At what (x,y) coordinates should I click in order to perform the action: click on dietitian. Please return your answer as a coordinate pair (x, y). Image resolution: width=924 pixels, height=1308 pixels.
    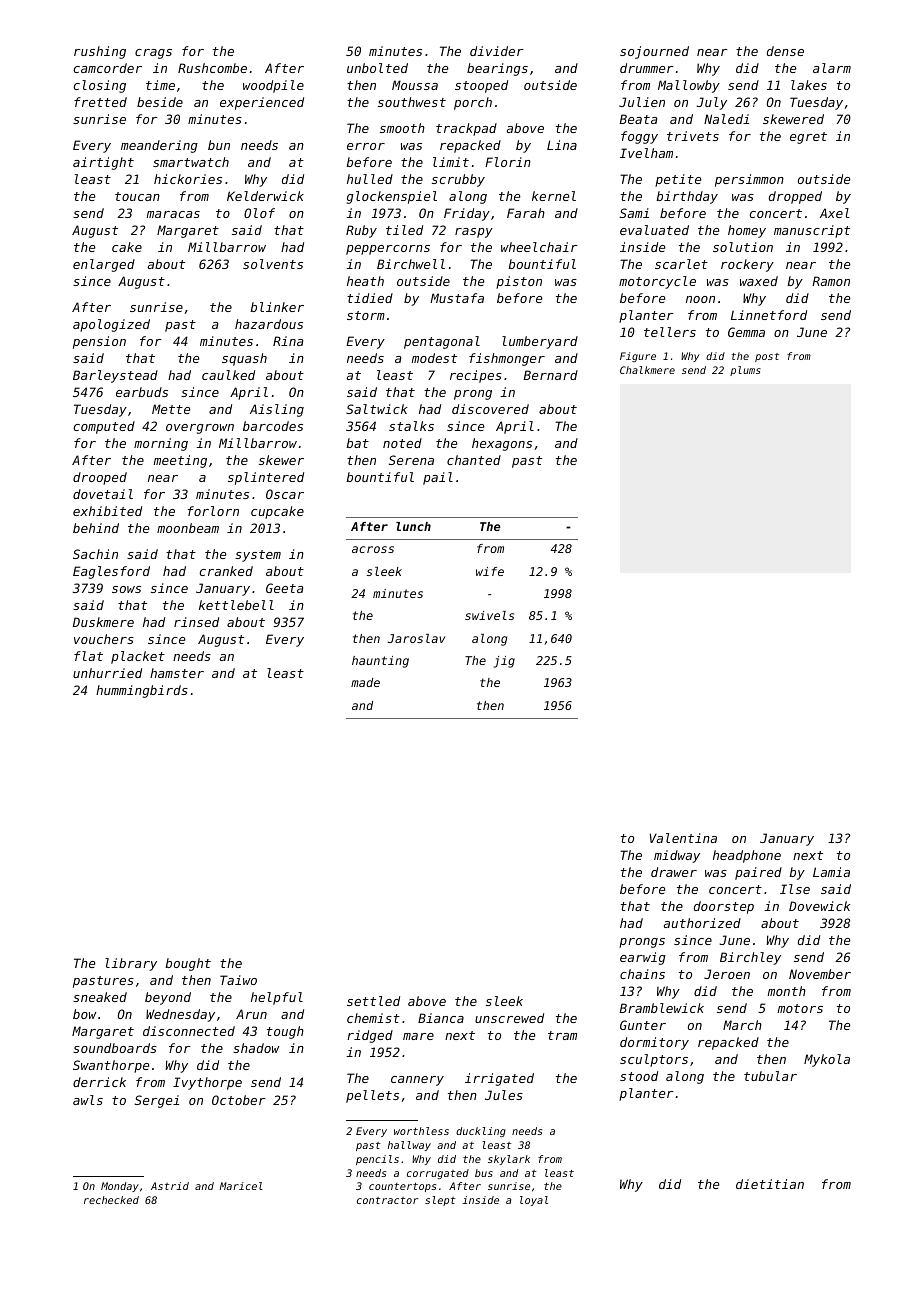
    Looking at the image, I should click on (770, 1184).
